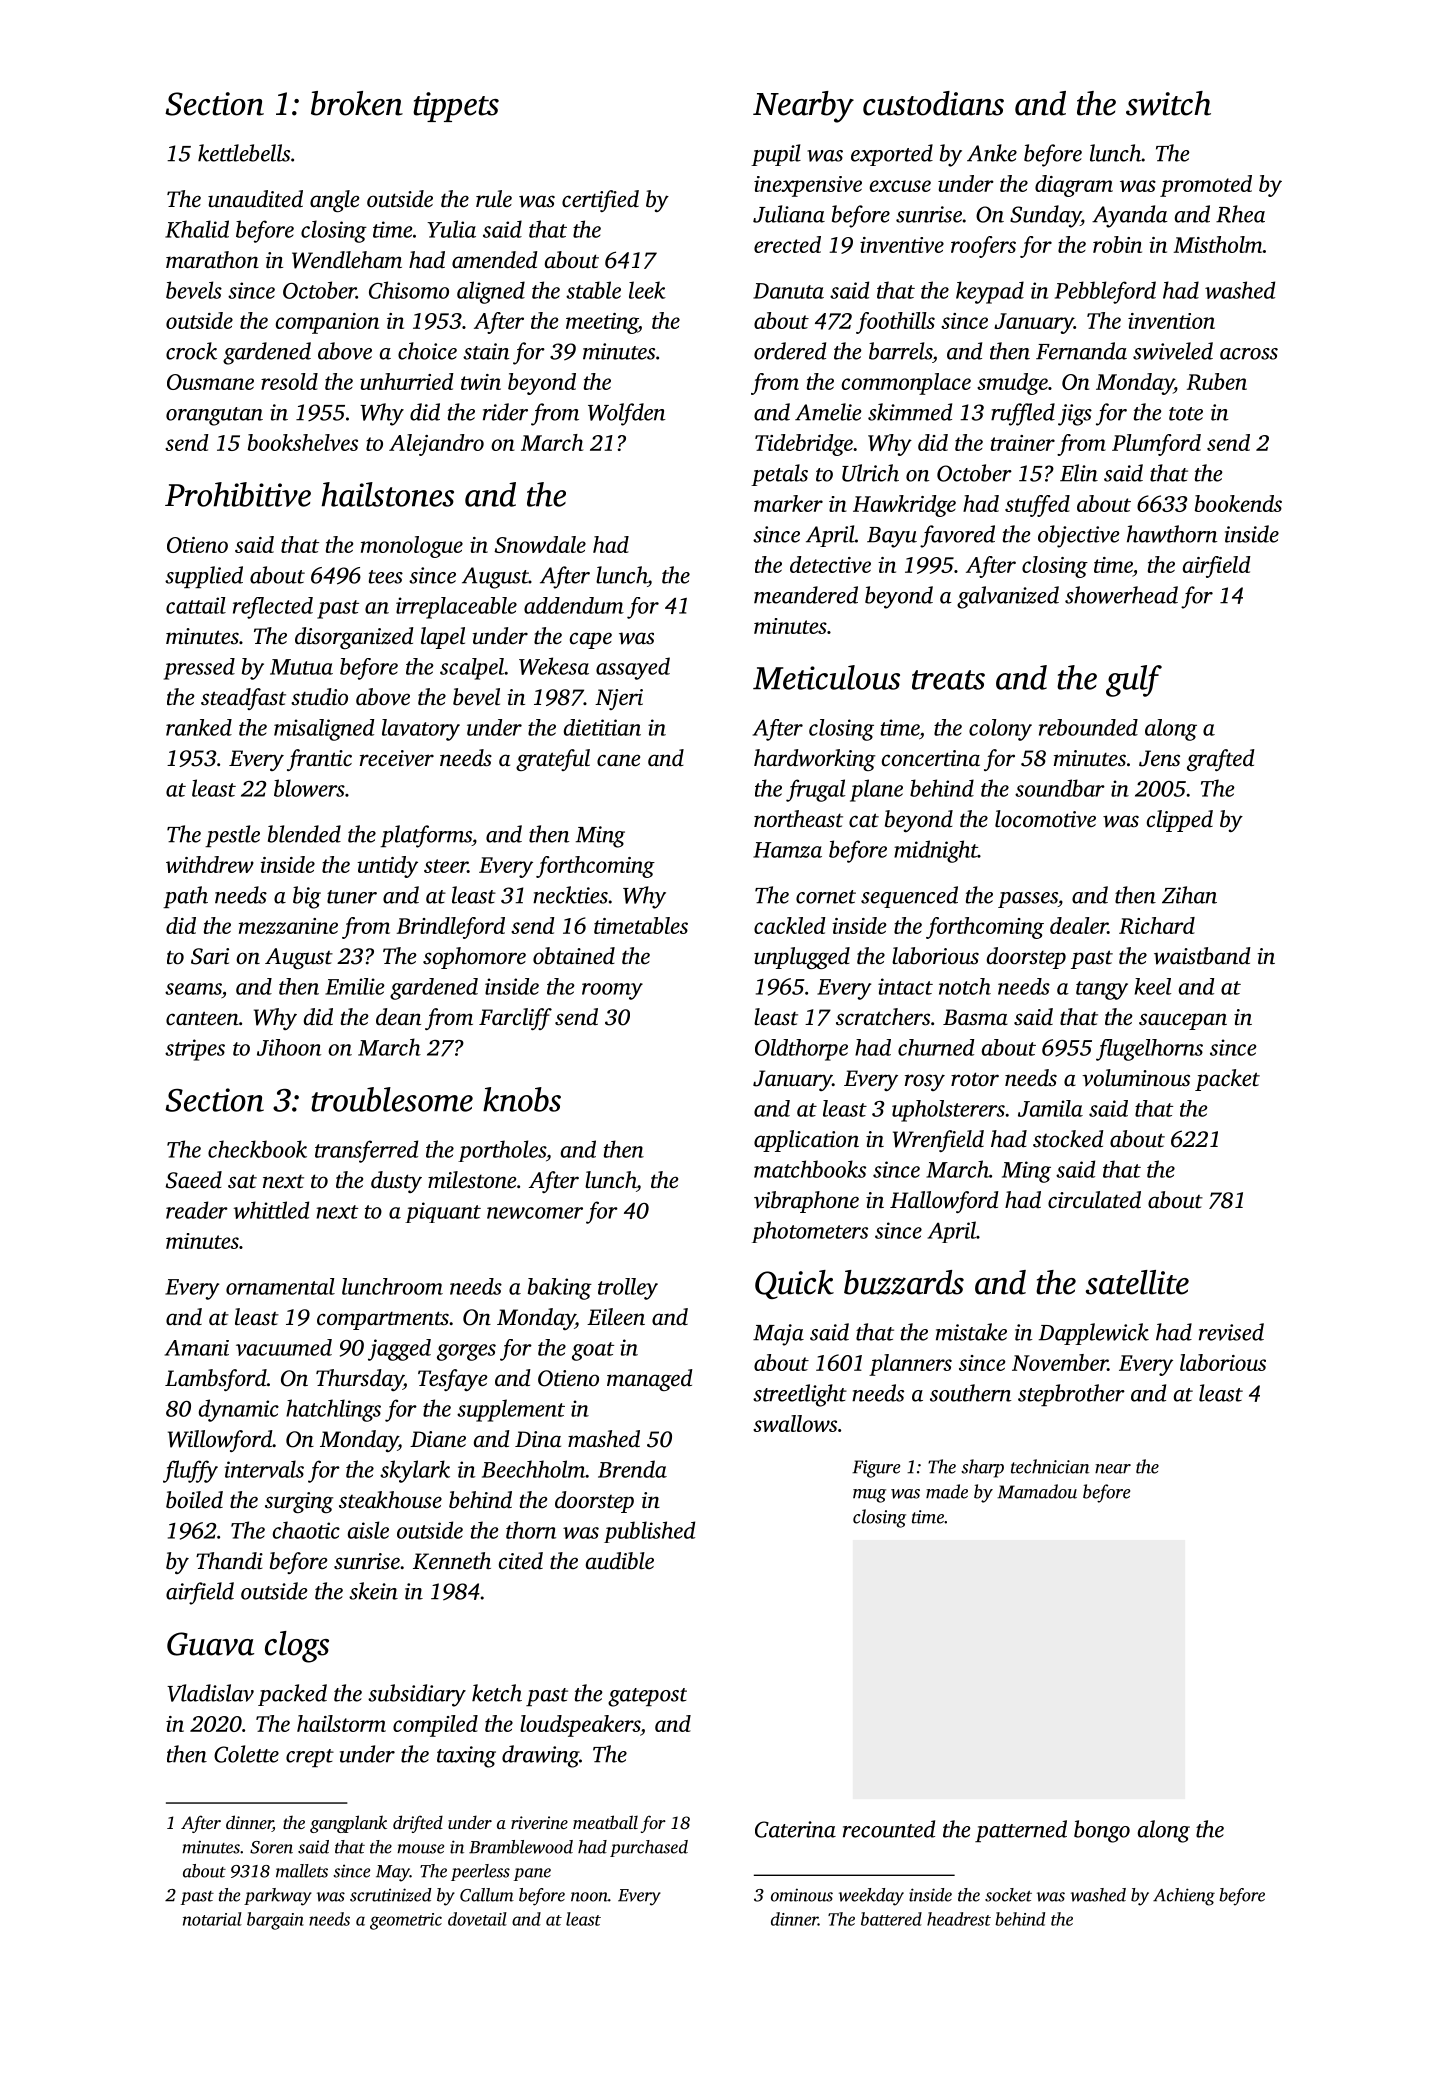 Image resolution: width=1450 pixels, height=2100 pixels. I want to click on Chisomo, so click(409, 290).
